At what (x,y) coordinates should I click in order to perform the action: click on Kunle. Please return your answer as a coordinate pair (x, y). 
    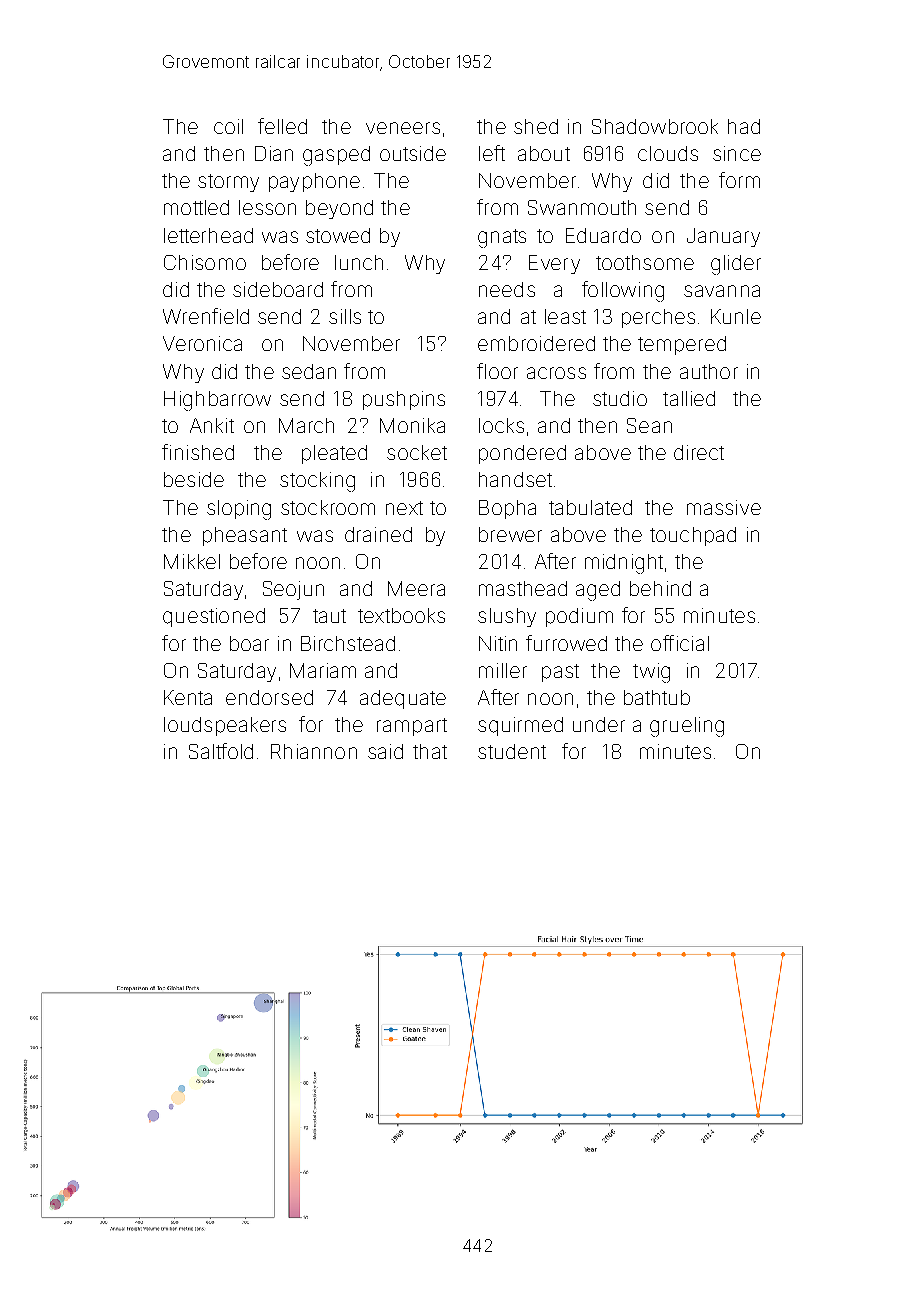
    Looking at the image, I should click on (736, 316).
